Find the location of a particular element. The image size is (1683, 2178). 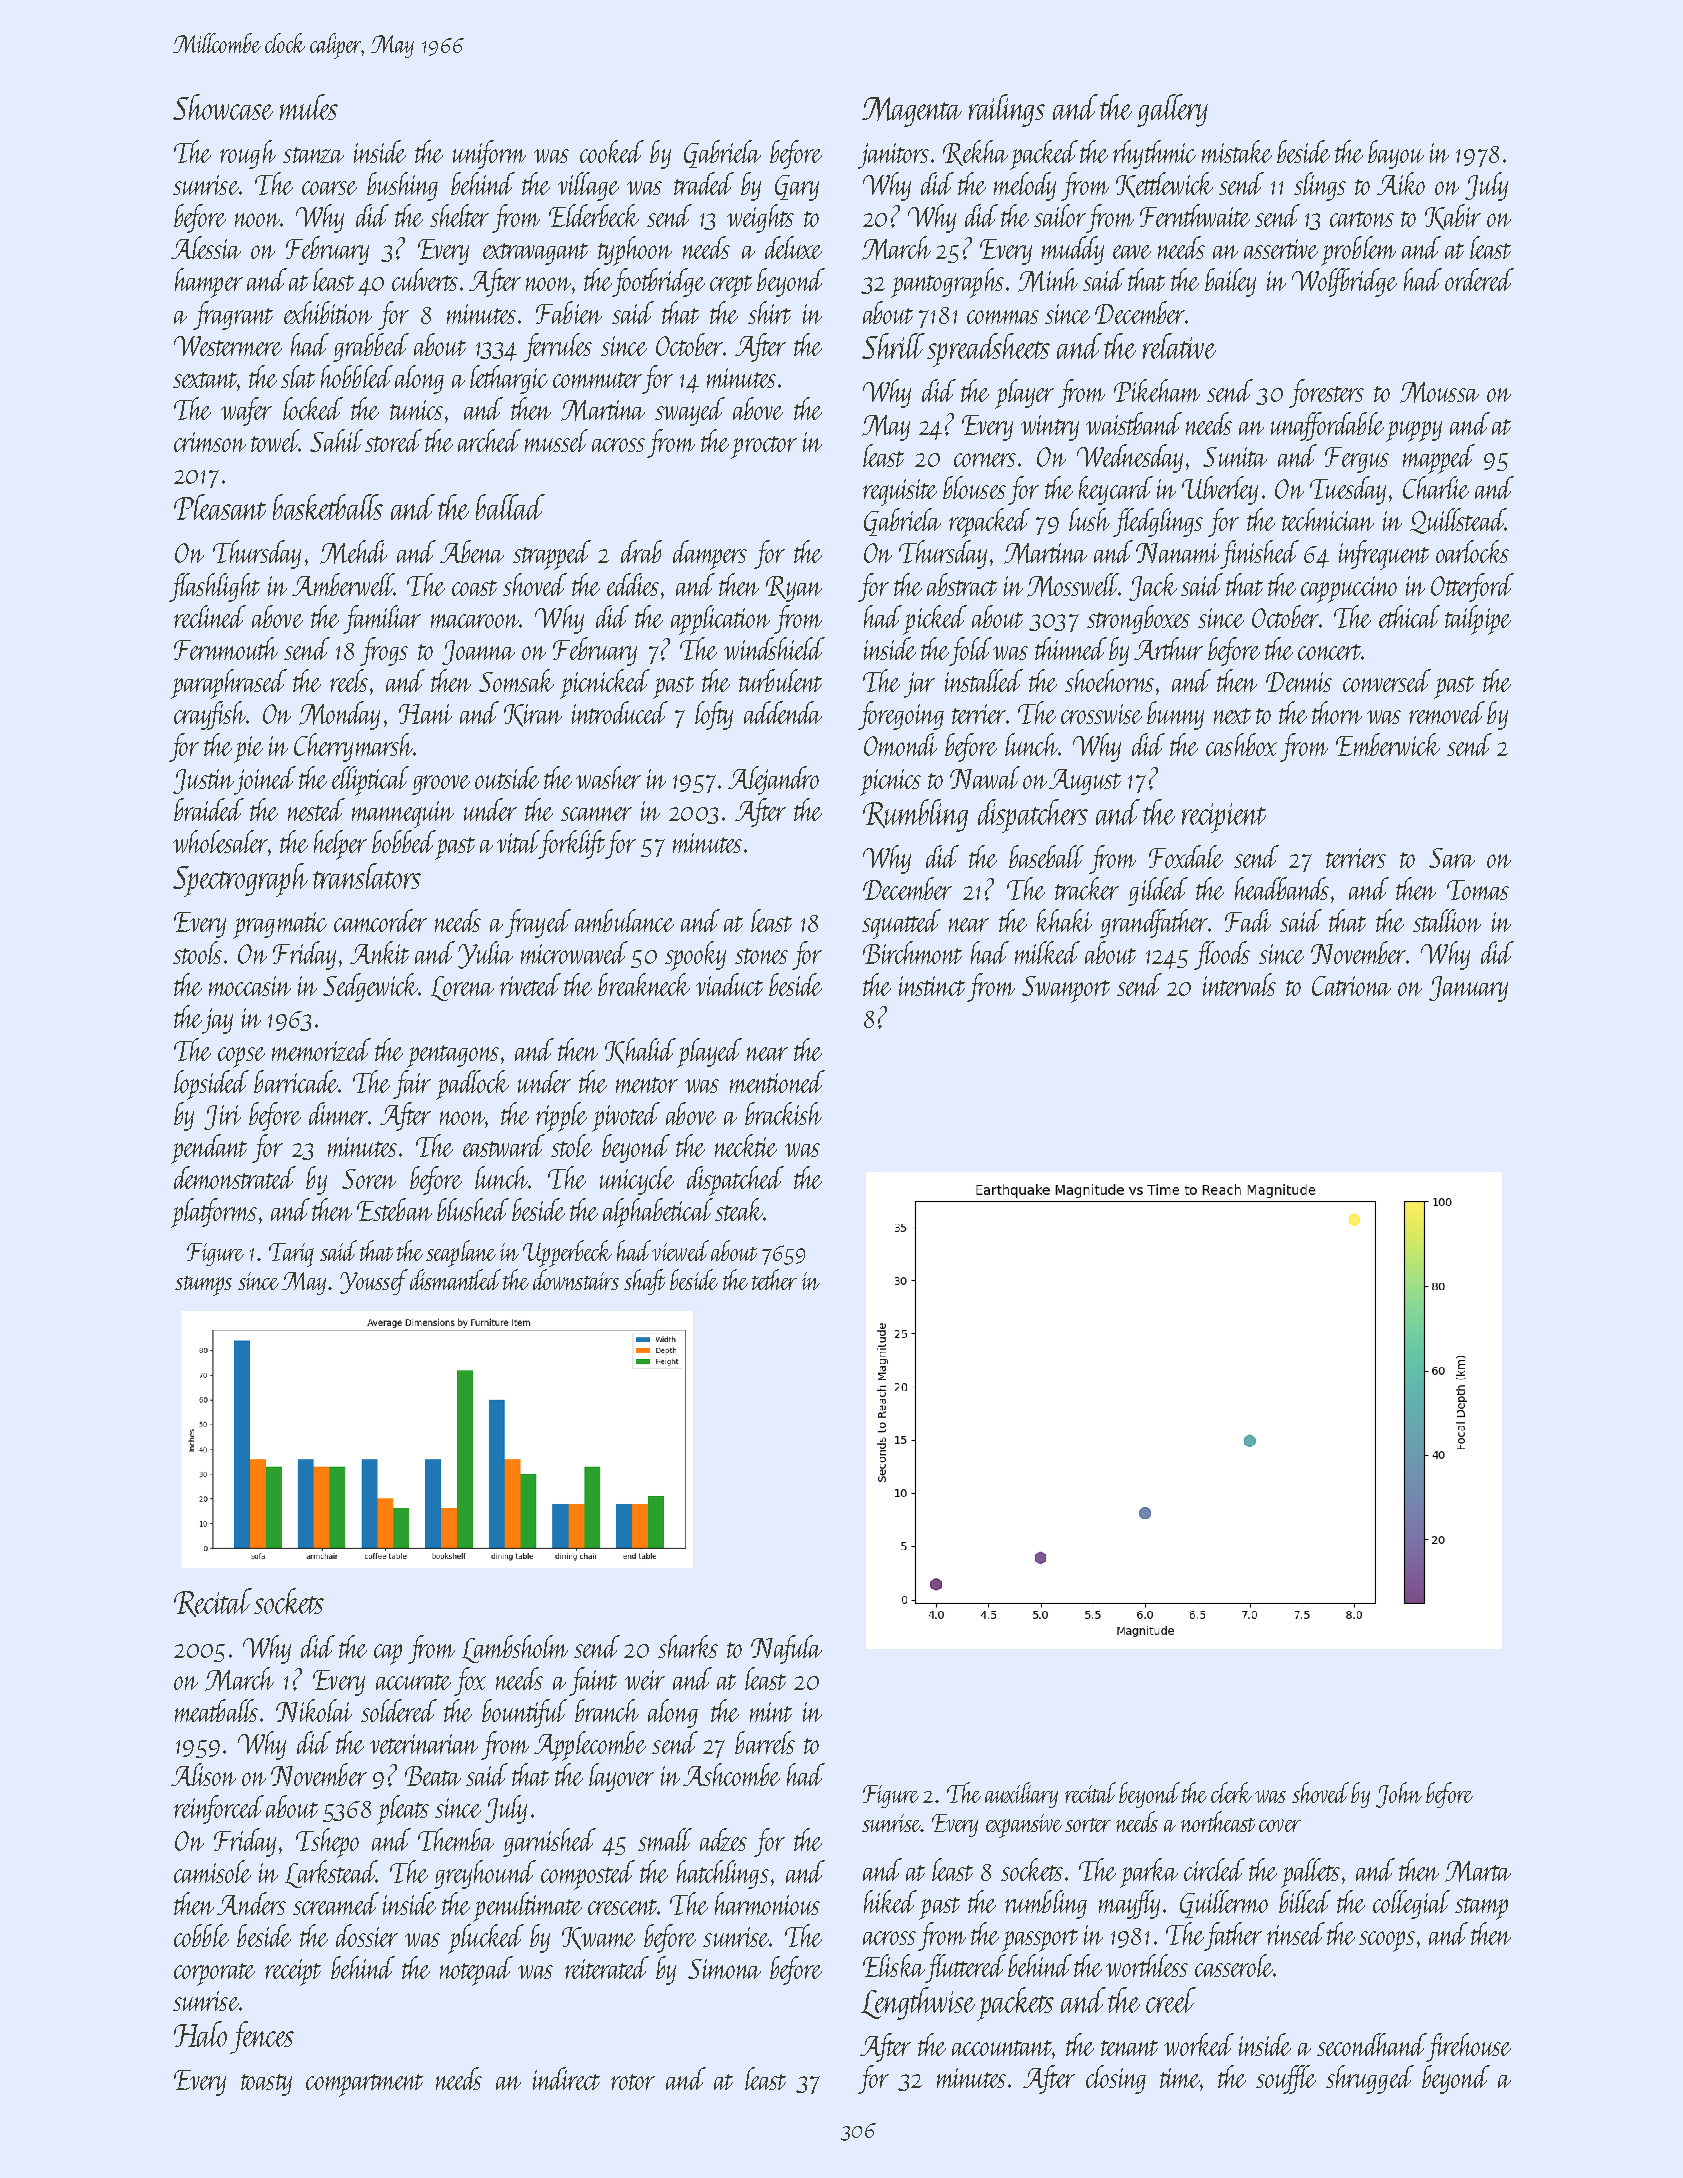

sharks is located at coordinates (688, 1646).
